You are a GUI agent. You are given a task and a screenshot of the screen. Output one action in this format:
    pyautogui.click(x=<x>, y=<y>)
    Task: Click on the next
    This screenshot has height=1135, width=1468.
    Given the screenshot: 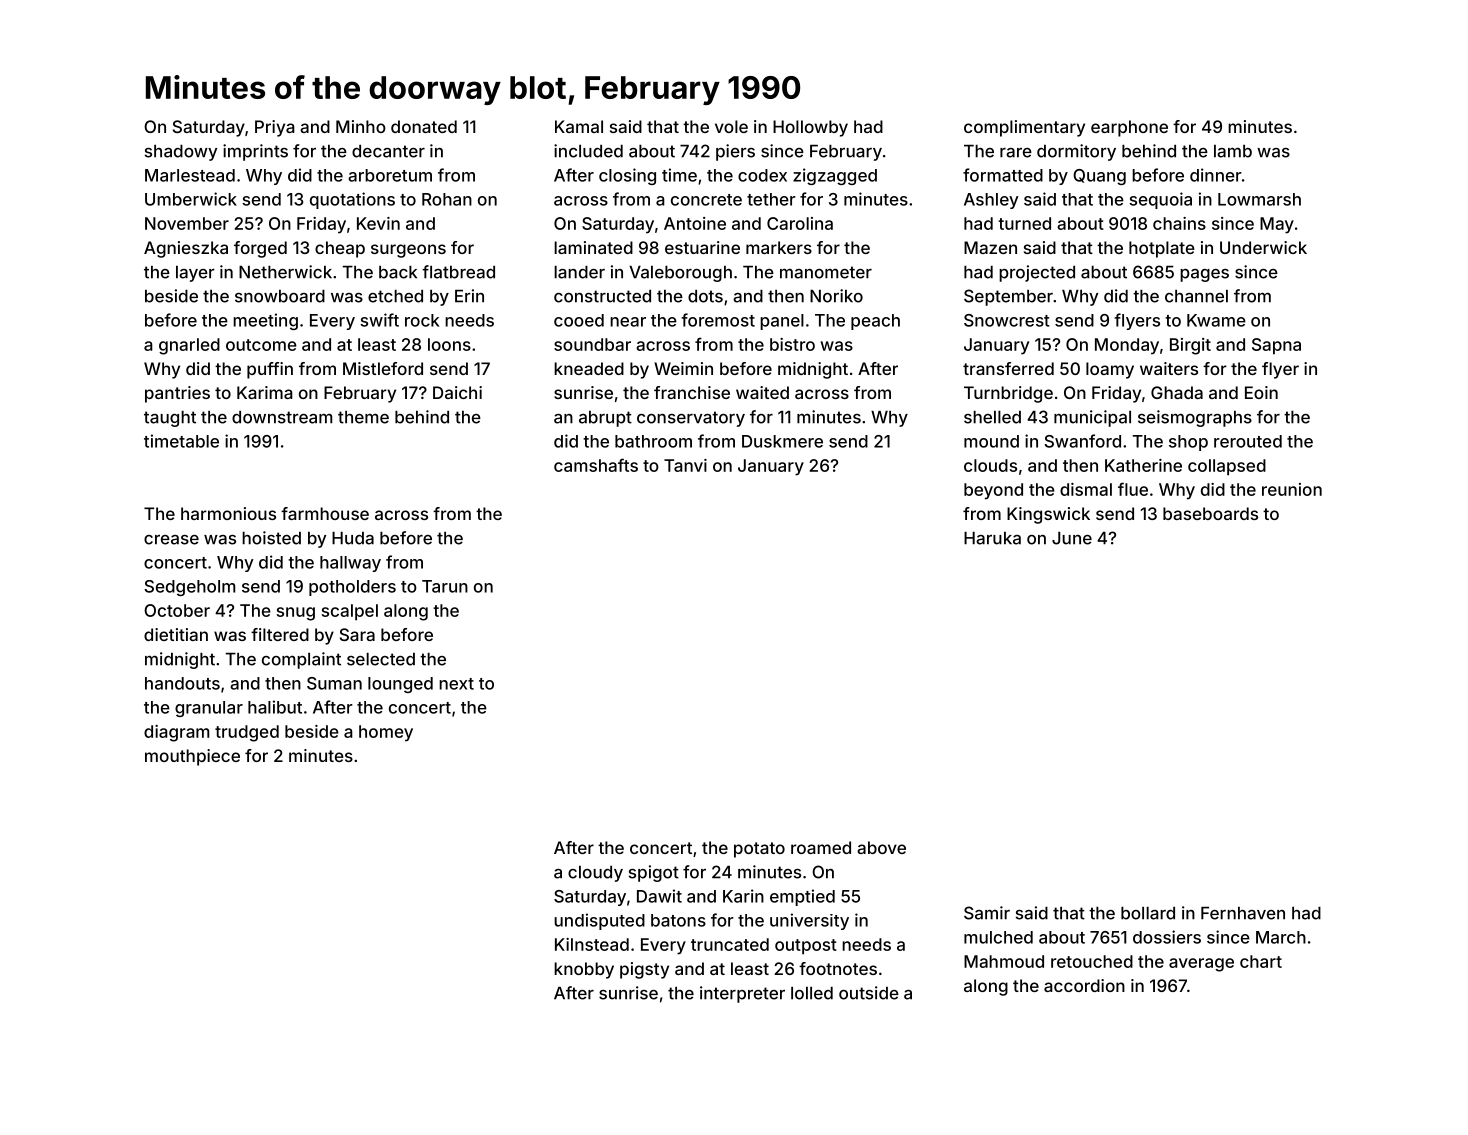 What is the action you would take?
    pyautogui.click(x=456, y=684)
